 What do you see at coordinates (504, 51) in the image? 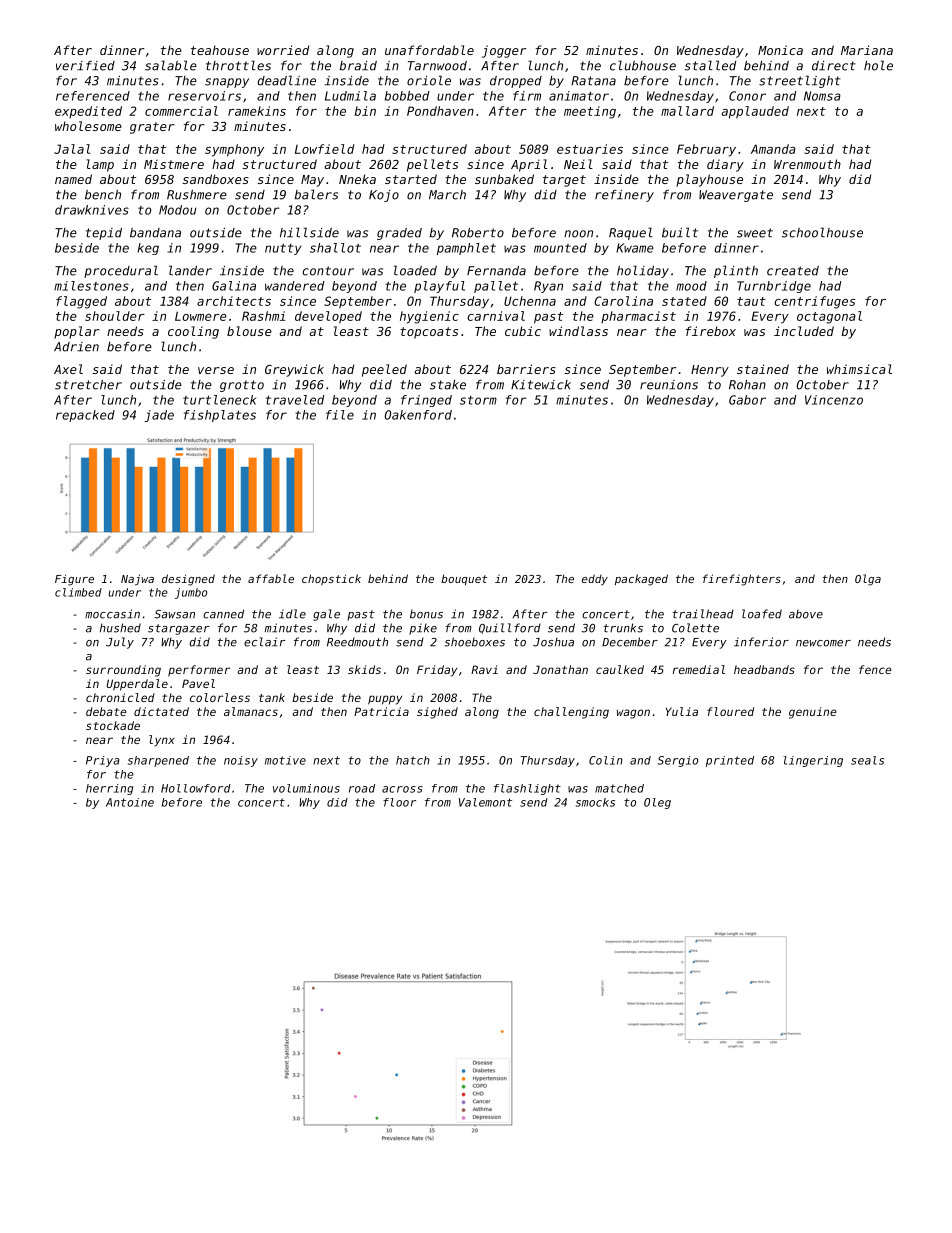
I see `jogger` at bounding box center [504, 51].
